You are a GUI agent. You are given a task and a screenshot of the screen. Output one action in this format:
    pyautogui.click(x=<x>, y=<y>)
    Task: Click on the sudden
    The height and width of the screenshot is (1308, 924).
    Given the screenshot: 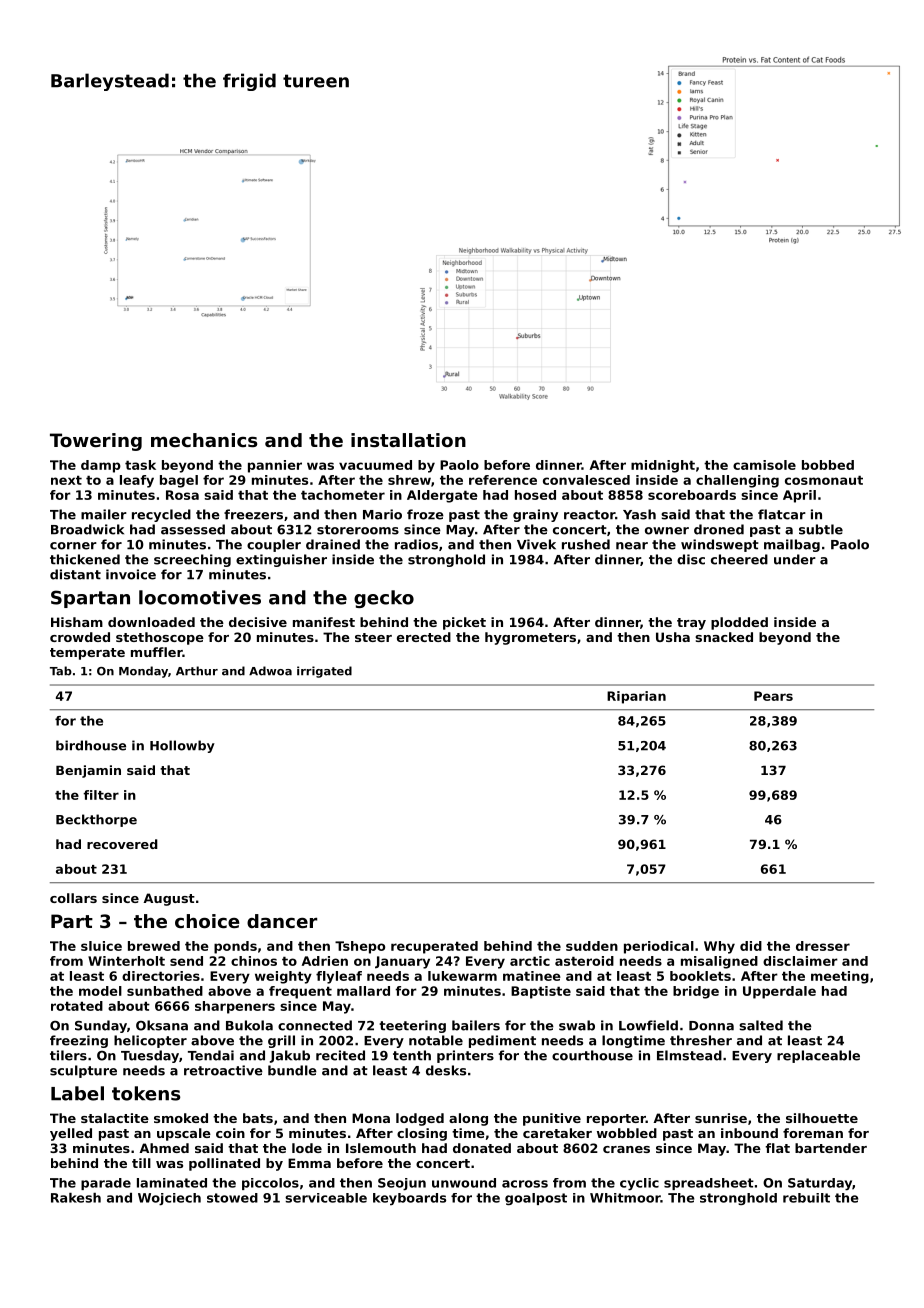 What is the action you would take?
    pyautogui.click(x=592, y=946)
